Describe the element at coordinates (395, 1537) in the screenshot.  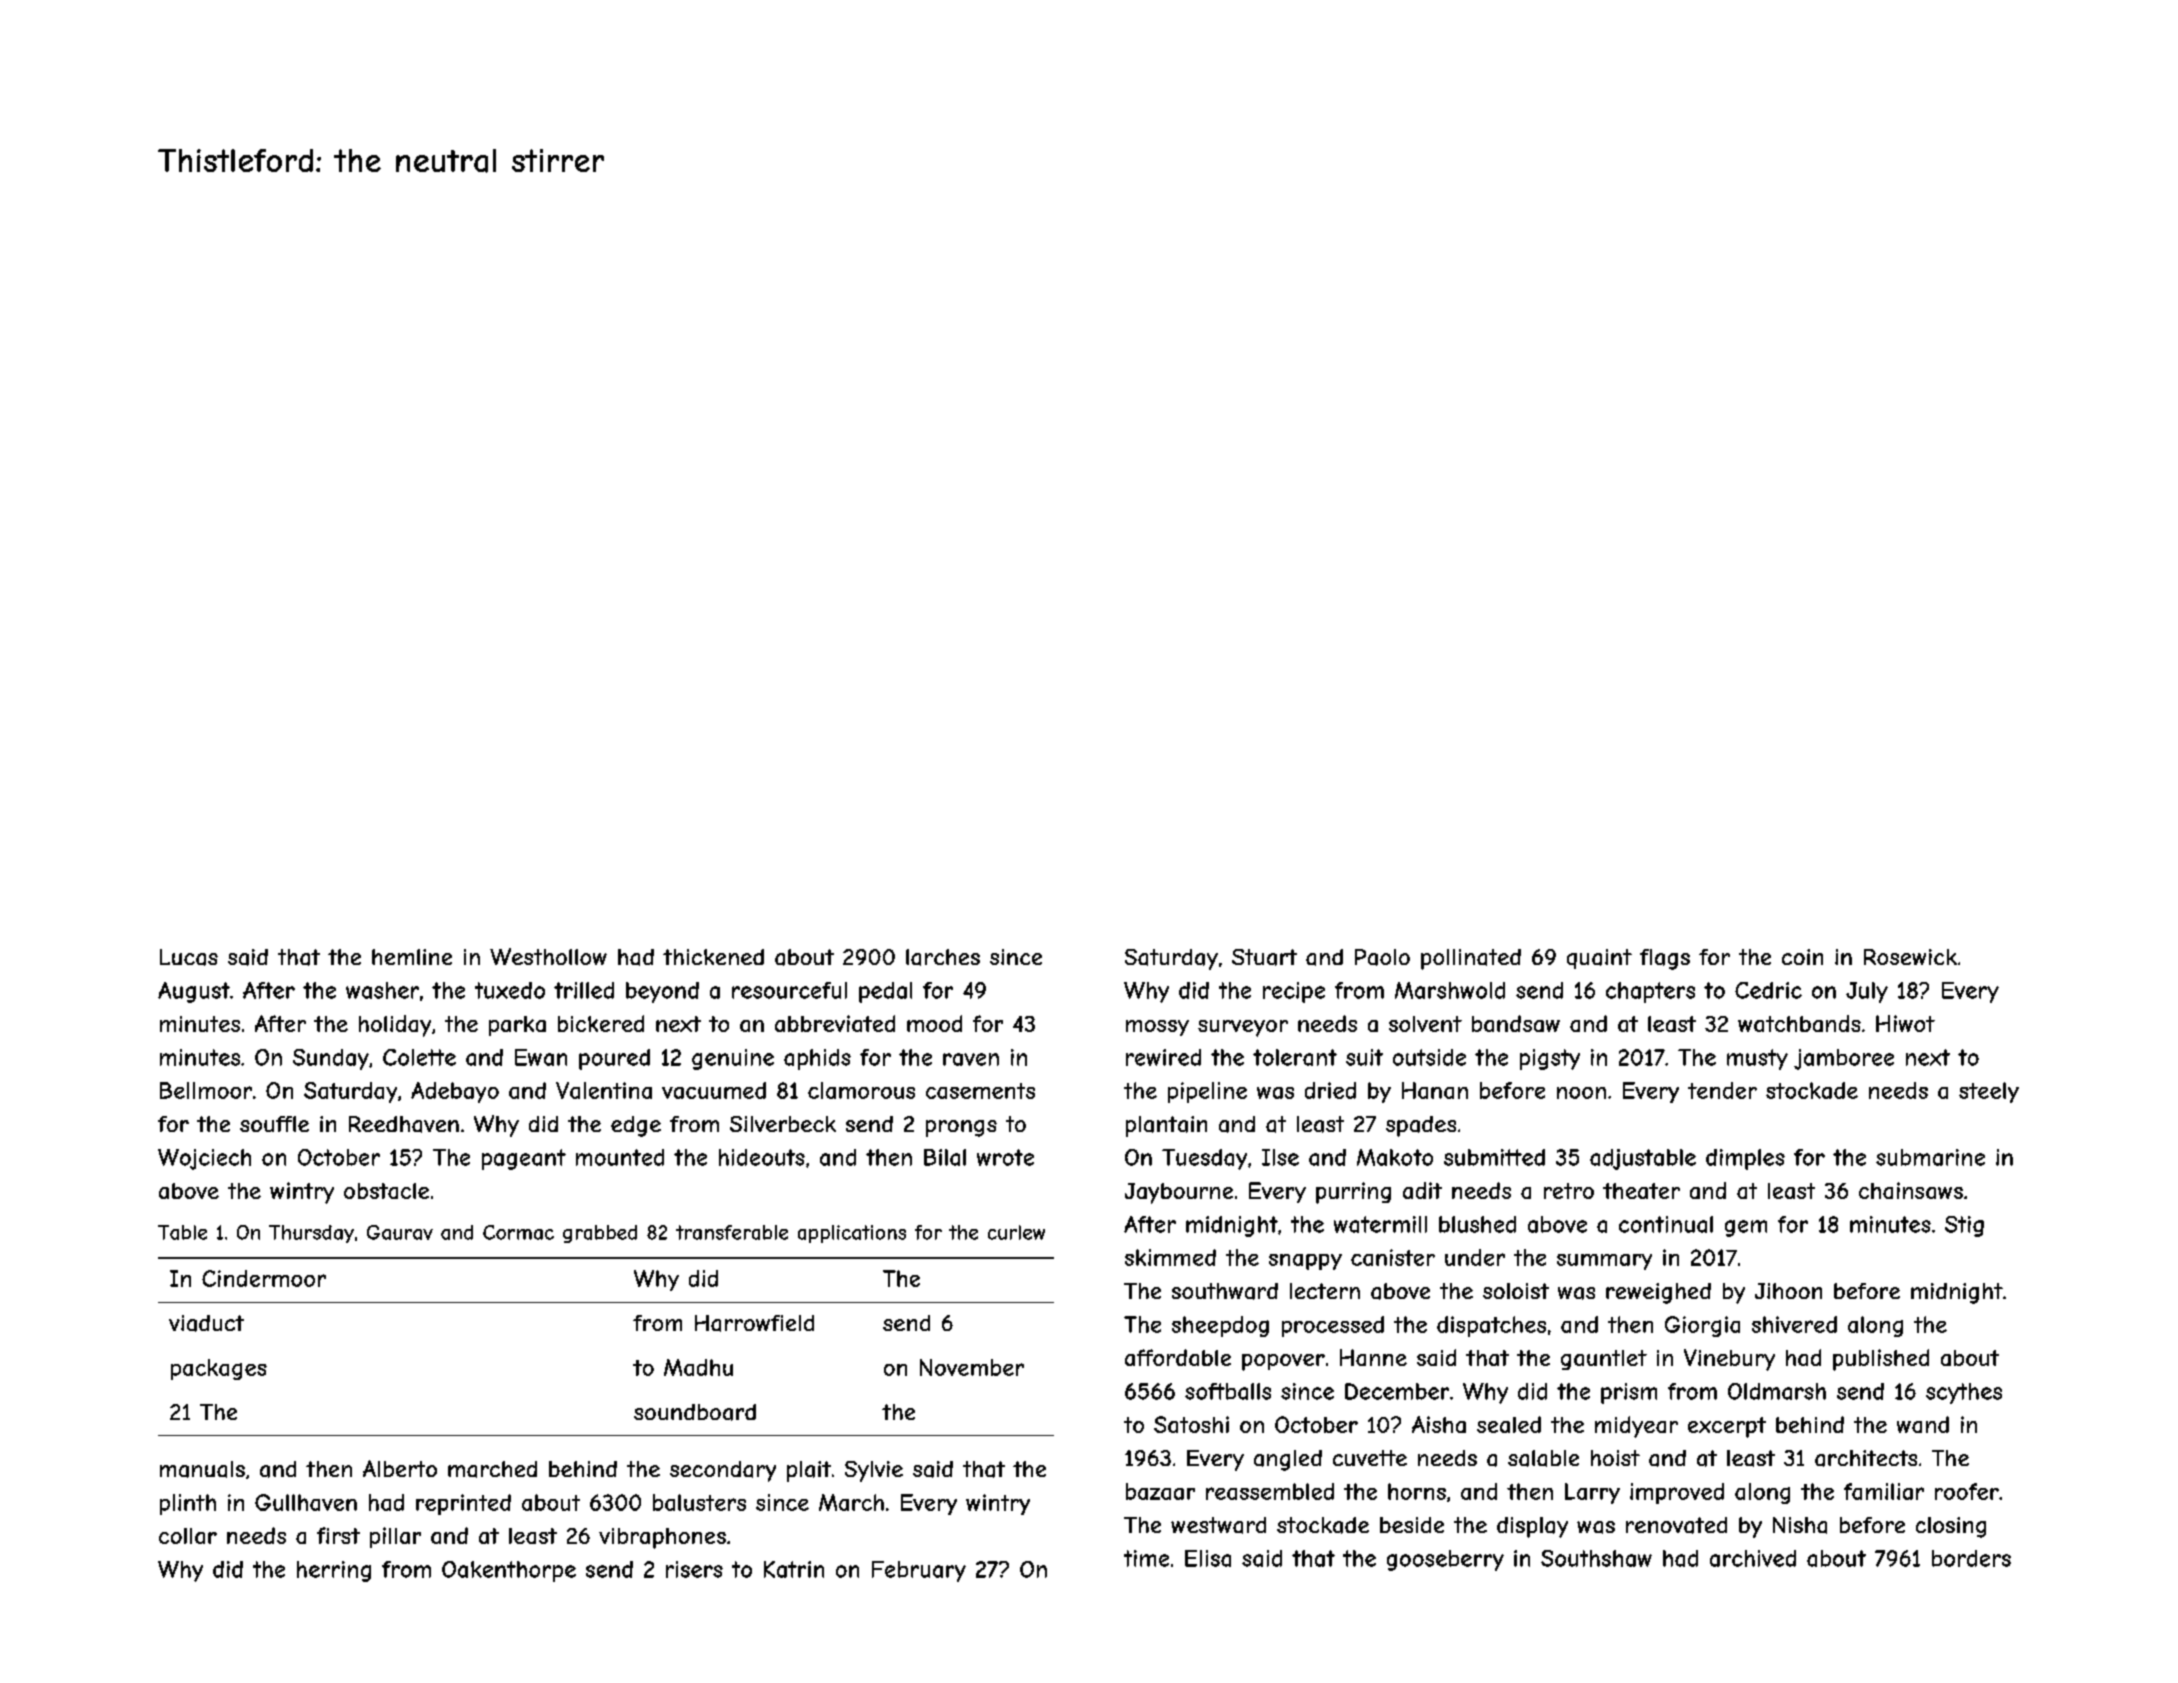
I see `pillar` at that location.
